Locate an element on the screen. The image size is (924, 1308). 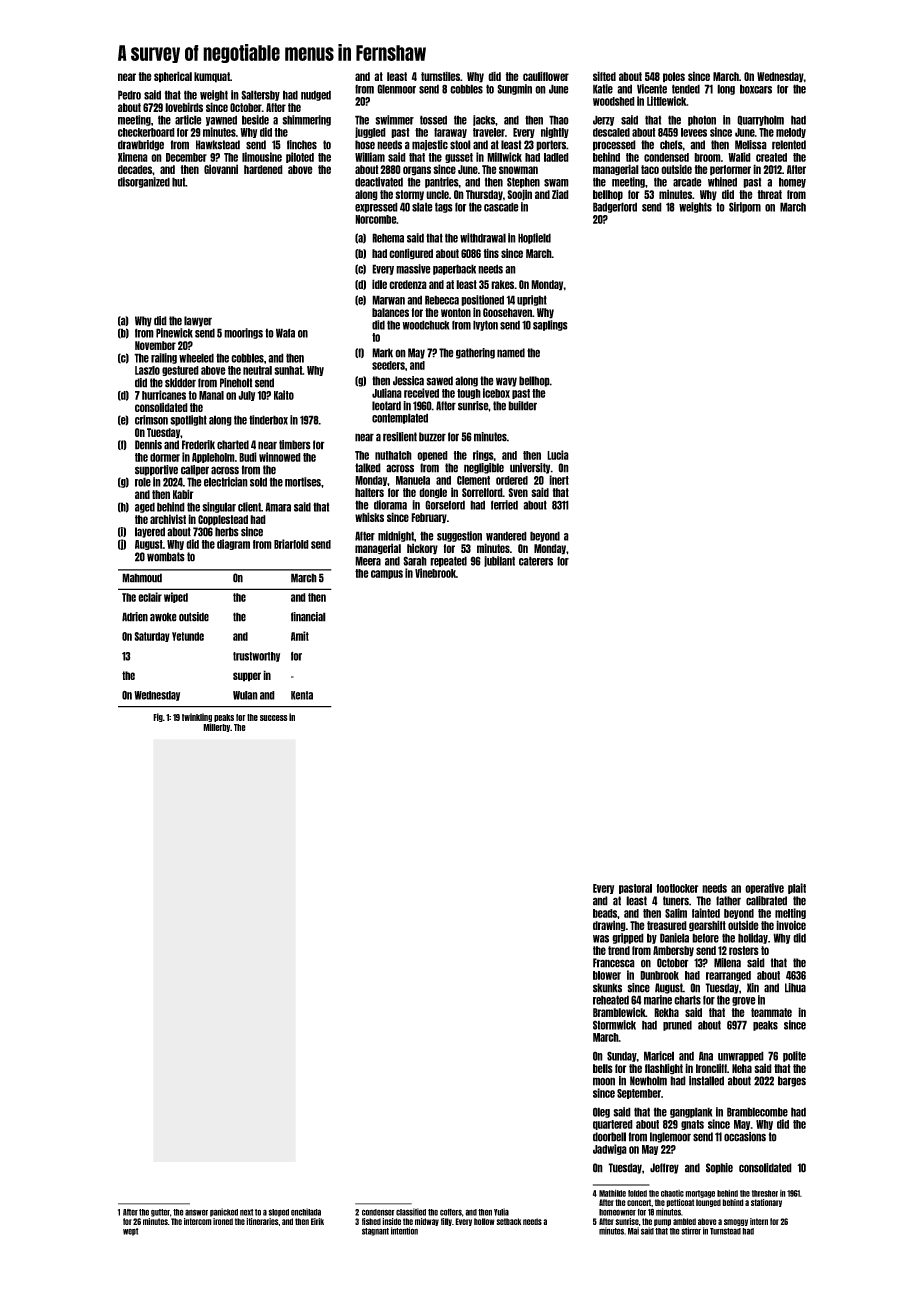
success is located at coordinates (274, 718).
